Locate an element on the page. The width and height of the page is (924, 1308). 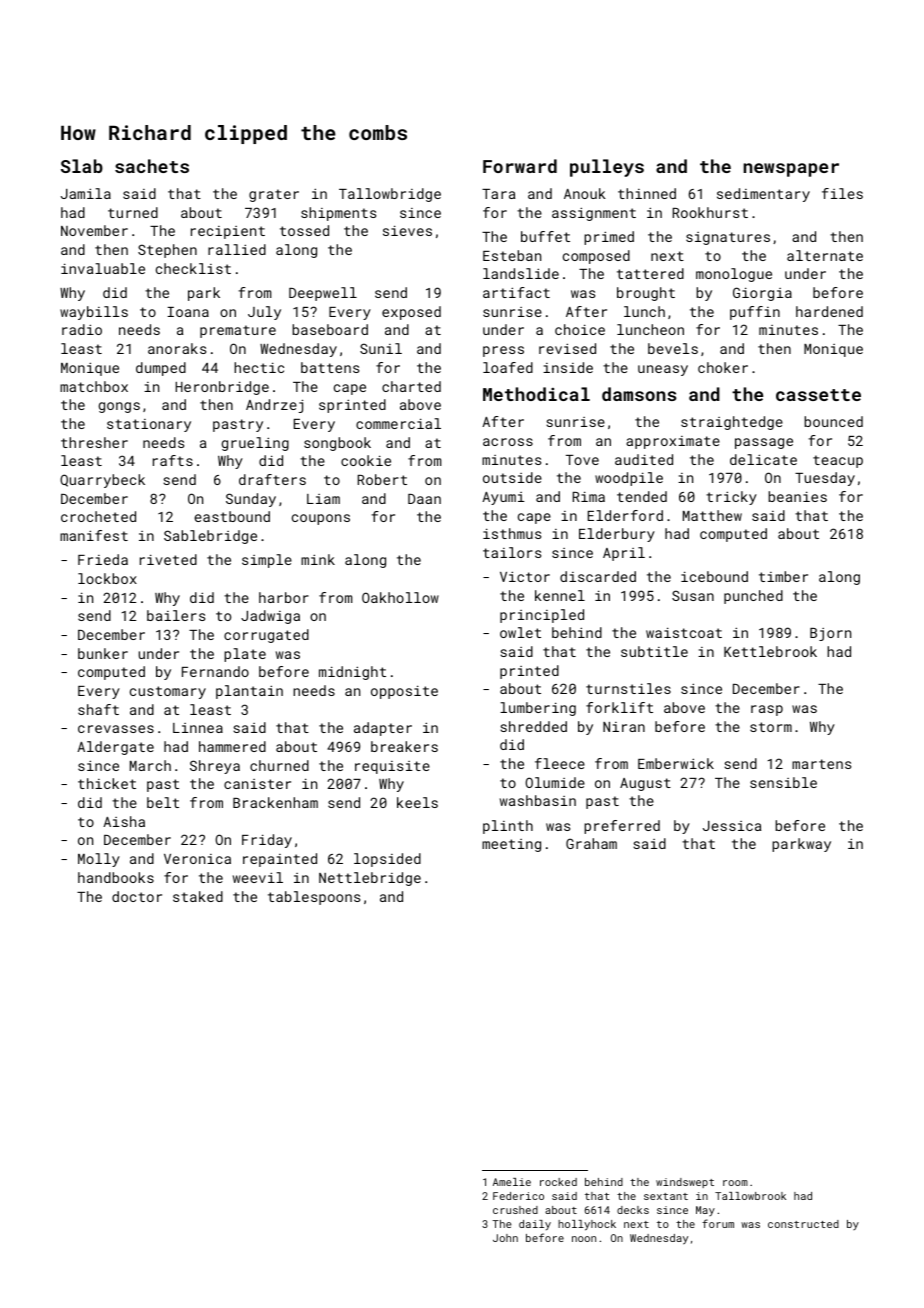
pulleys is located at coordinates (607, 168).
